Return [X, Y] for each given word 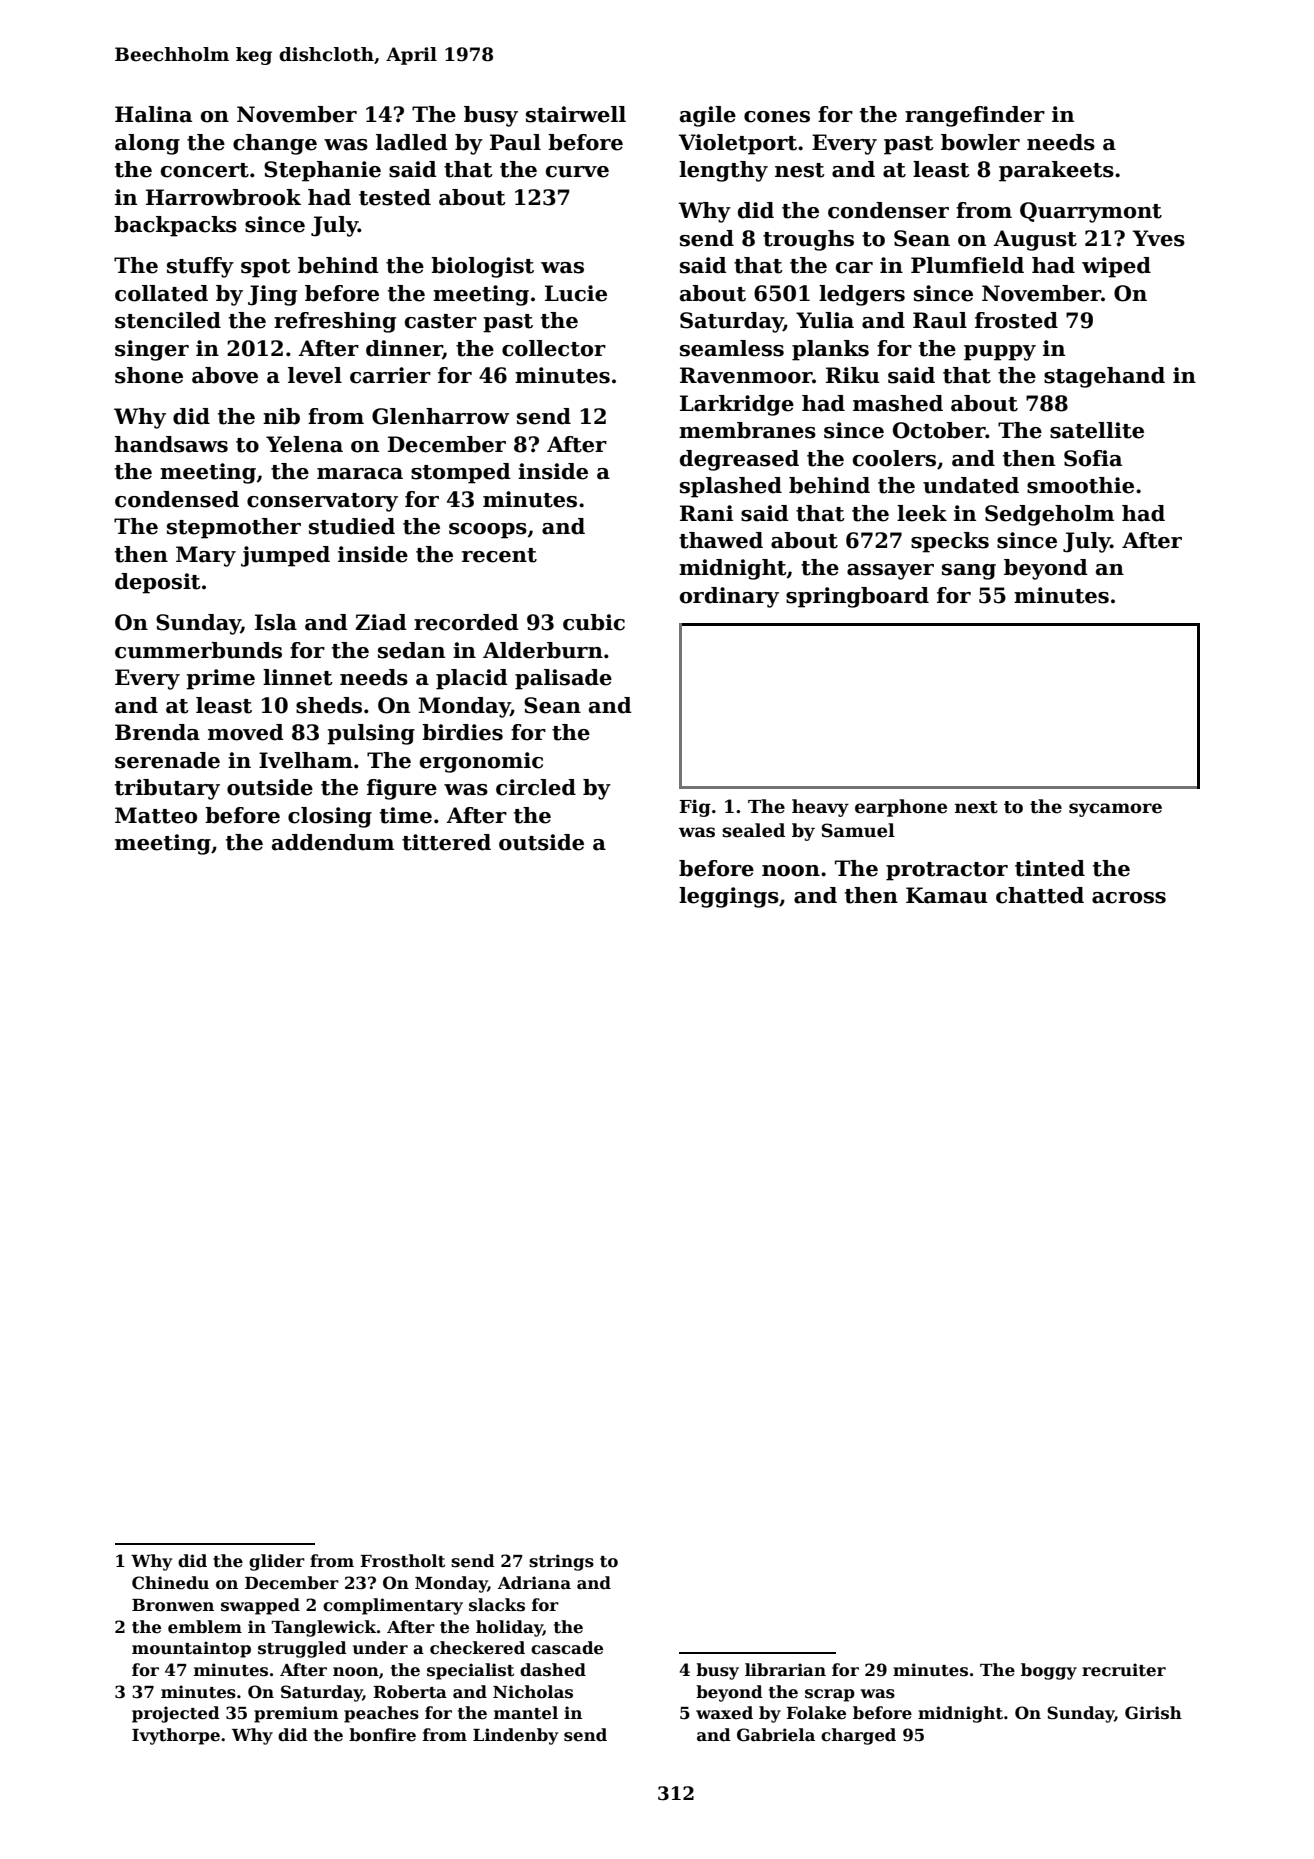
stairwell [576, 114]
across [1129, 898]
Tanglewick [324, 1628]
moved [246, 732]
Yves [1158, 238]
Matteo [156, 815]
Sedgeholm [1049, 515]
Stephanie [322, 171]
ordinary [729, 597]
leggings [729, 897]
